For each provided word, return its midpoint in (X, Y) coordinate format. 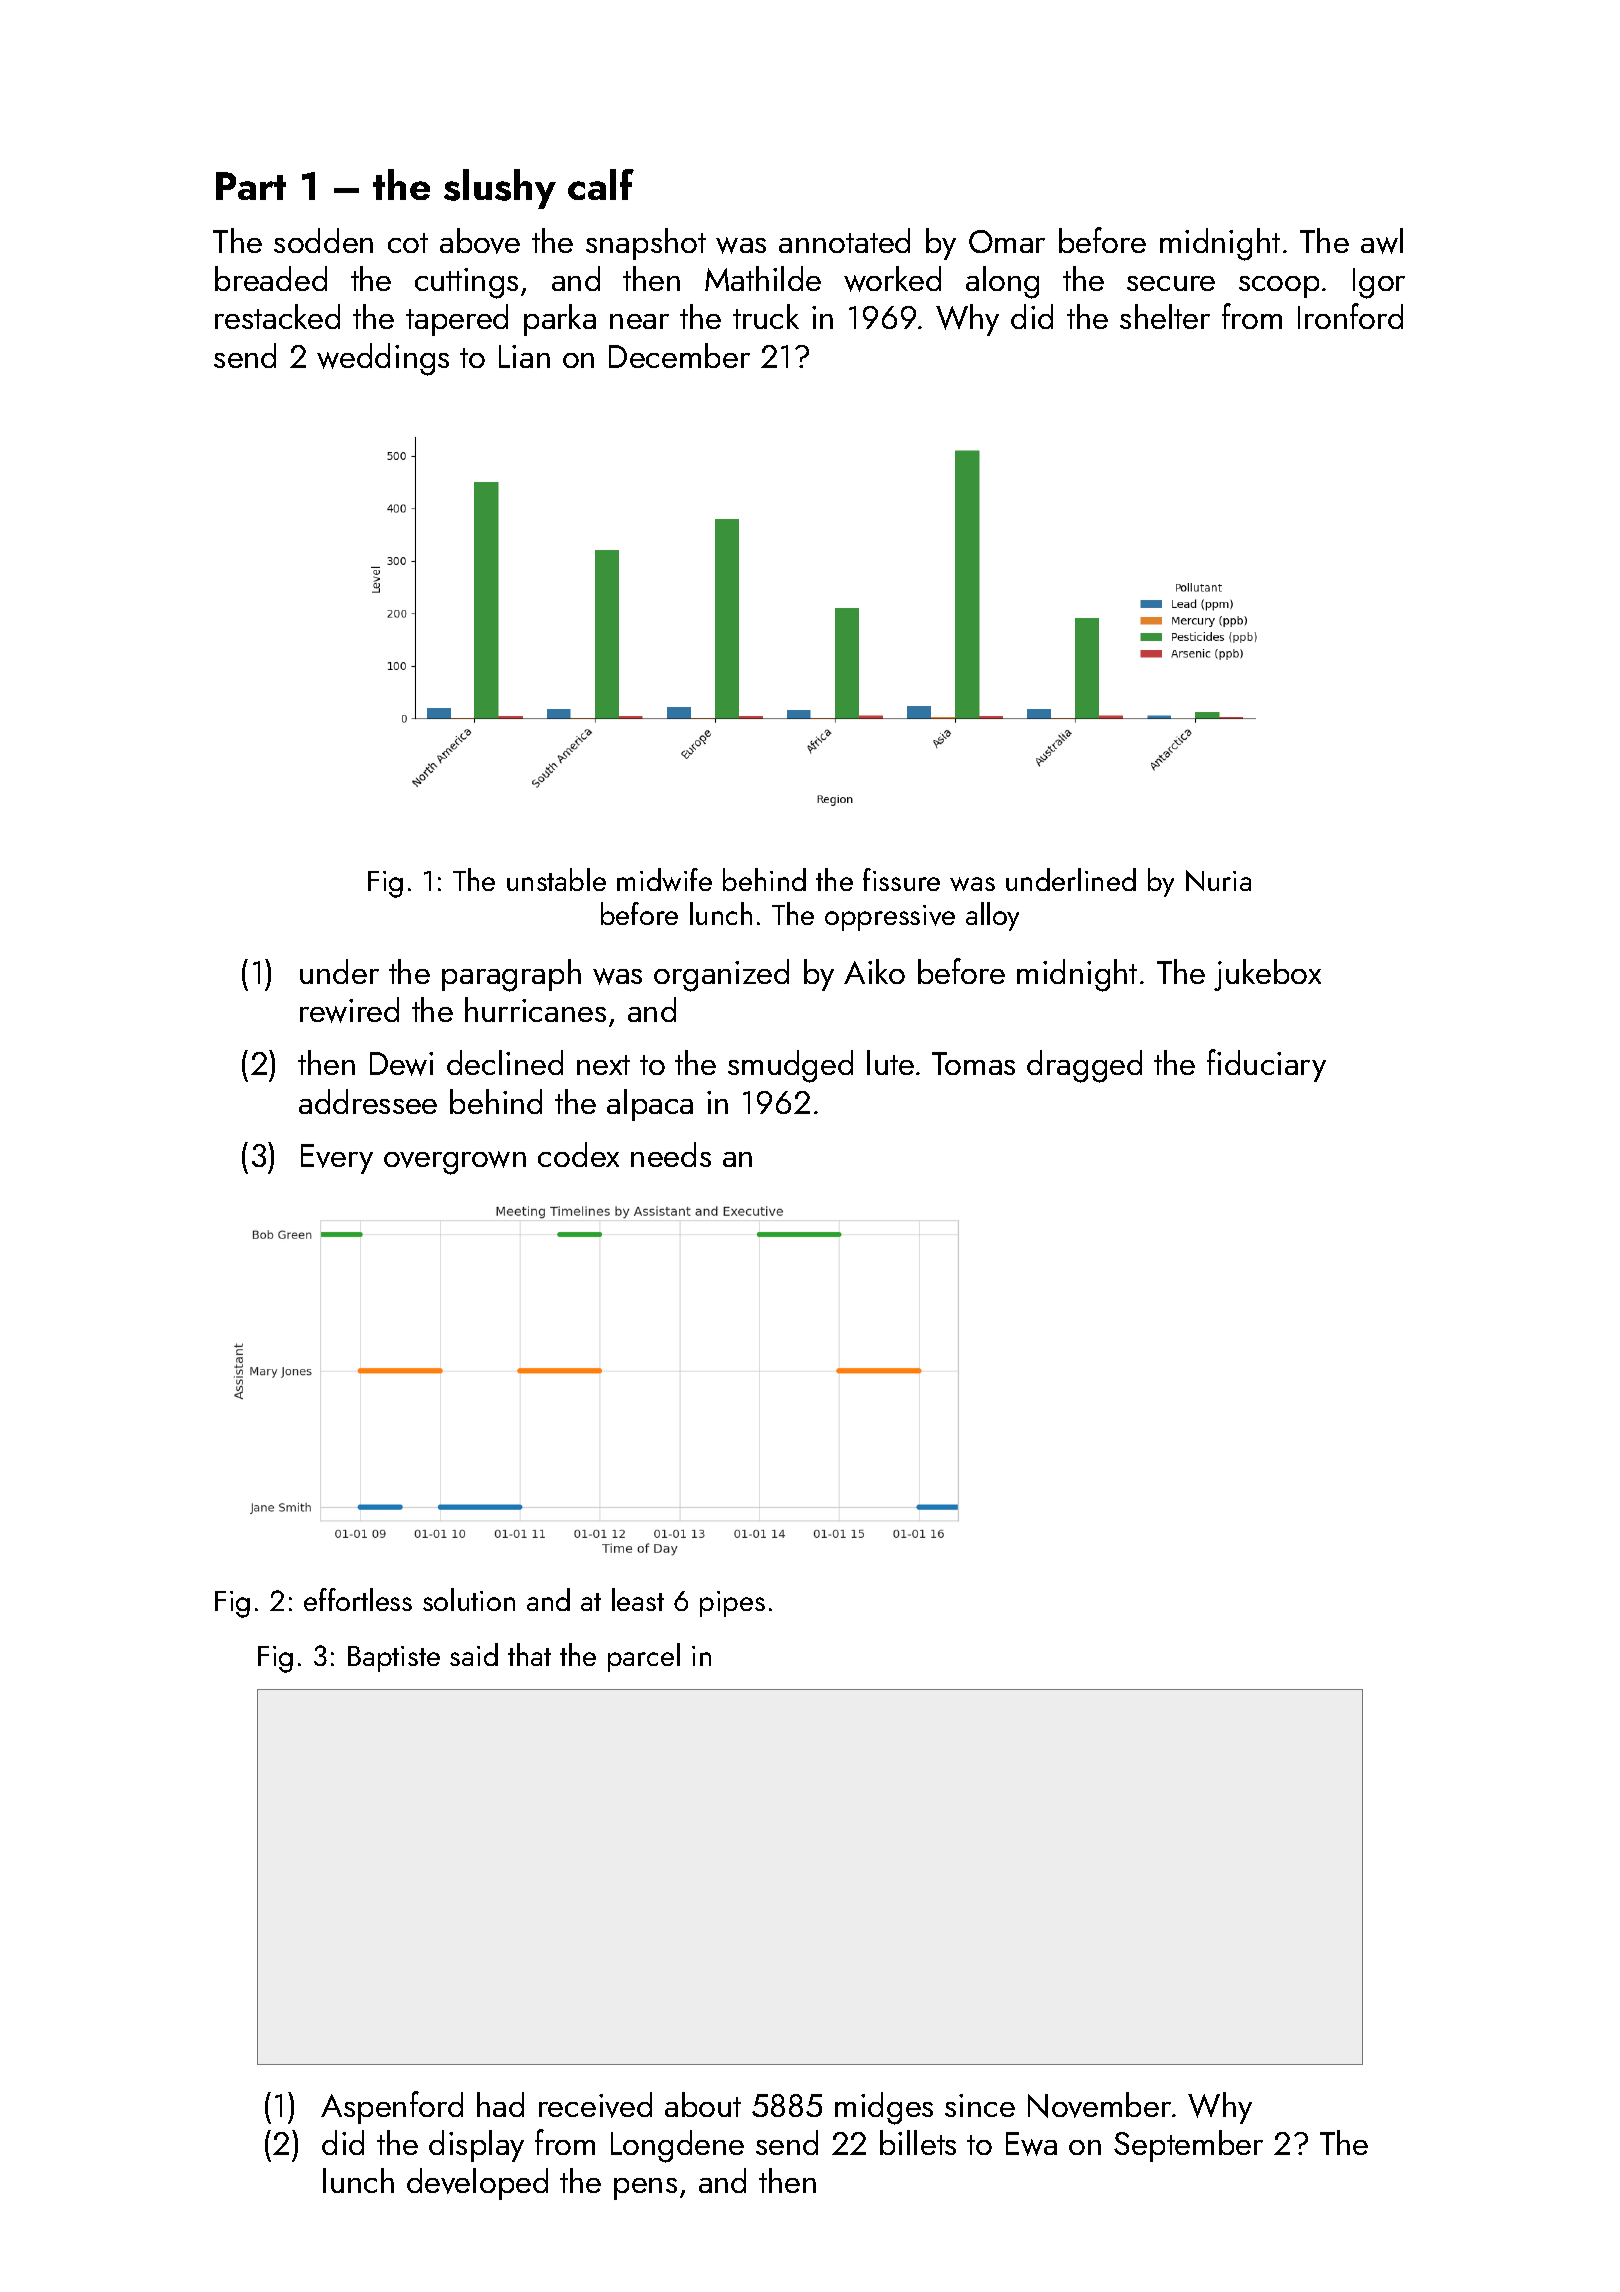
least (638, 1599)
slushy (500, 189)
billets (918, 2142)
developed (477, 2184)
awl (1382, 241)
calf (601, 184)
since (980, 2105)
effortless (358, 1599)
